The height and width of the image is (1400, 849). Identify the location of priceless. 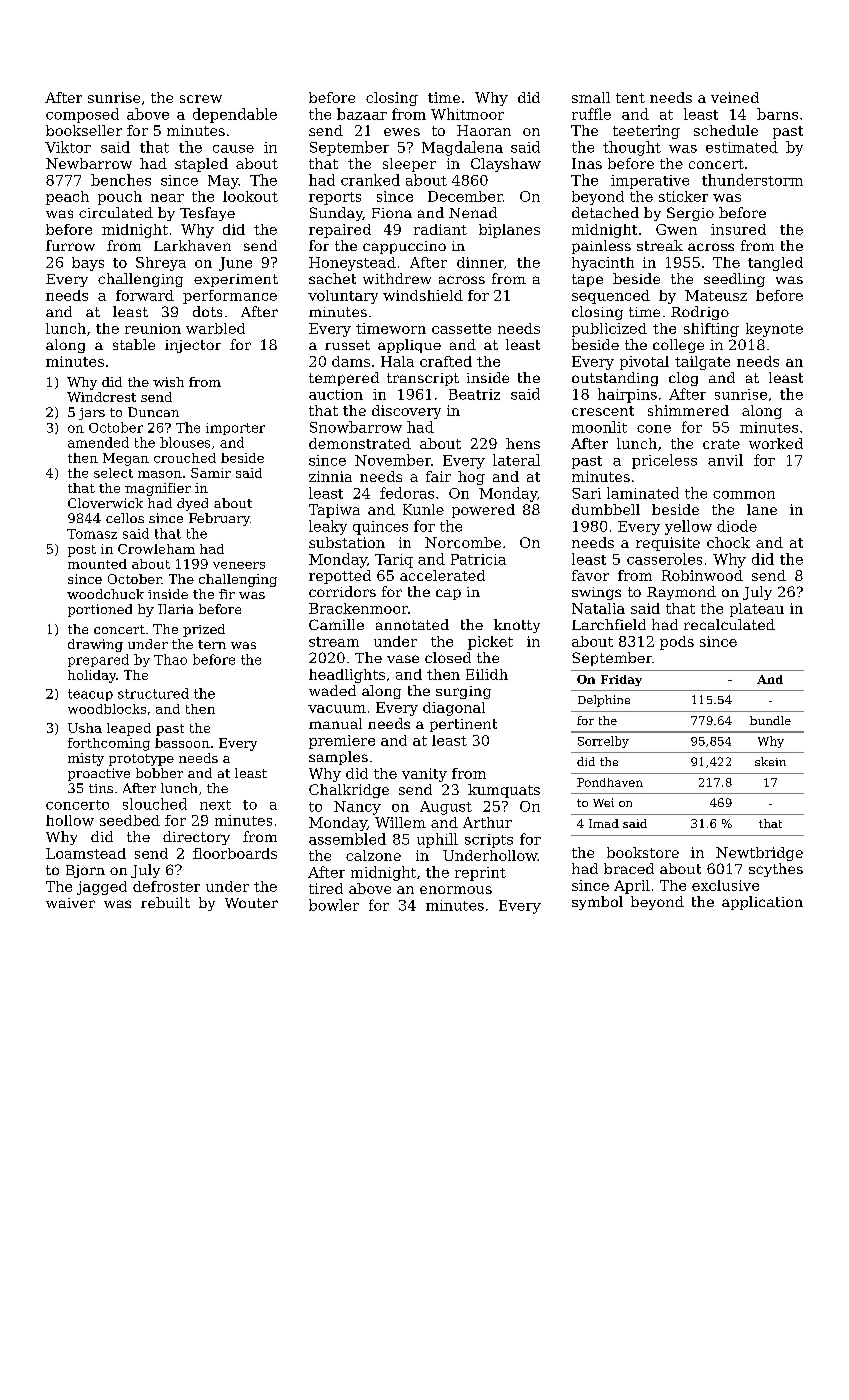
(664, 461).
